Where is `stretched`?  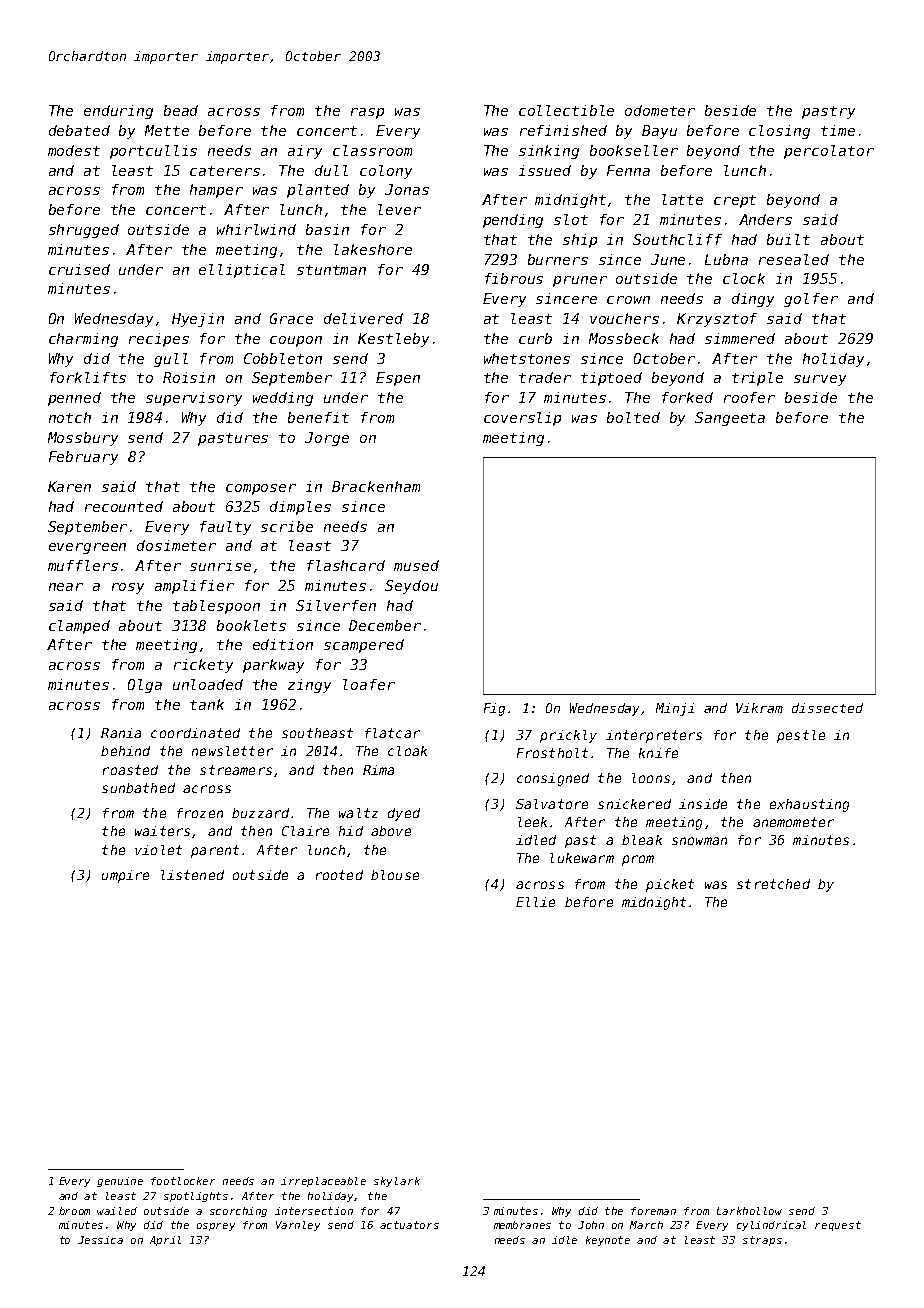 stretched is located at coordinates (773, 884).
